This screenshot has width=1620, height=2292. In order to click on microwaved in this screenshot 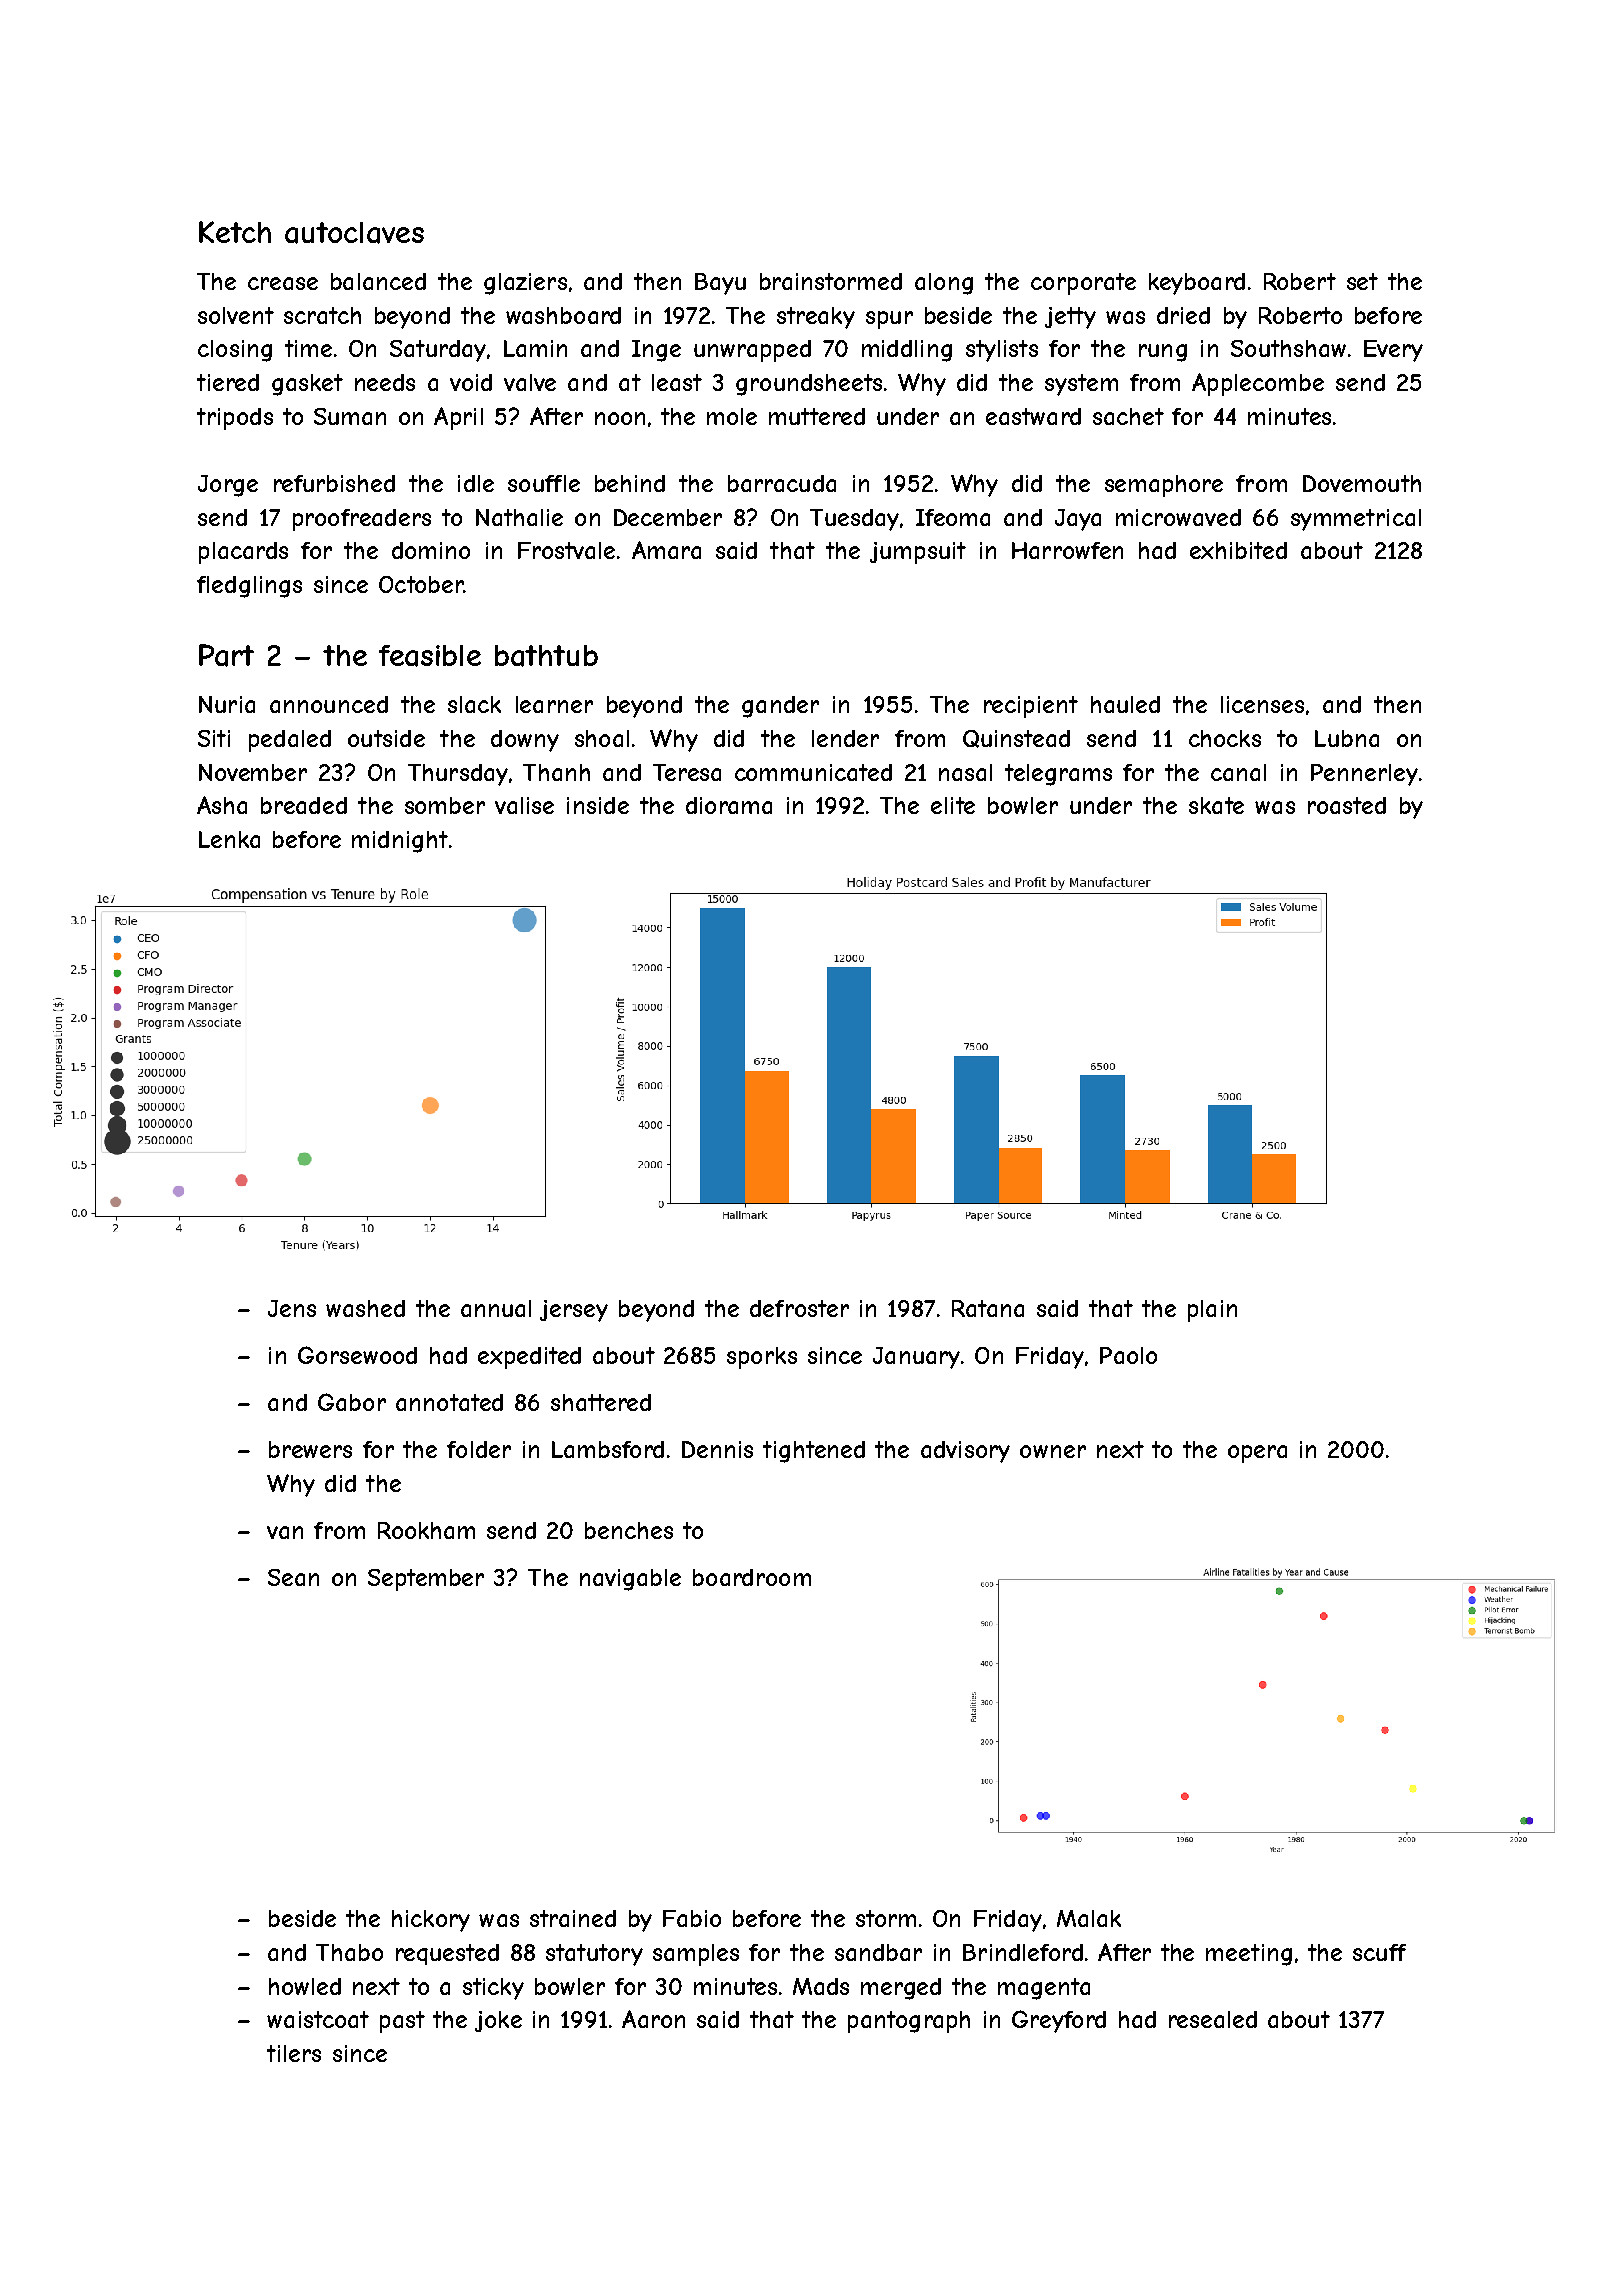, I will do `click(1178, 517)`.
